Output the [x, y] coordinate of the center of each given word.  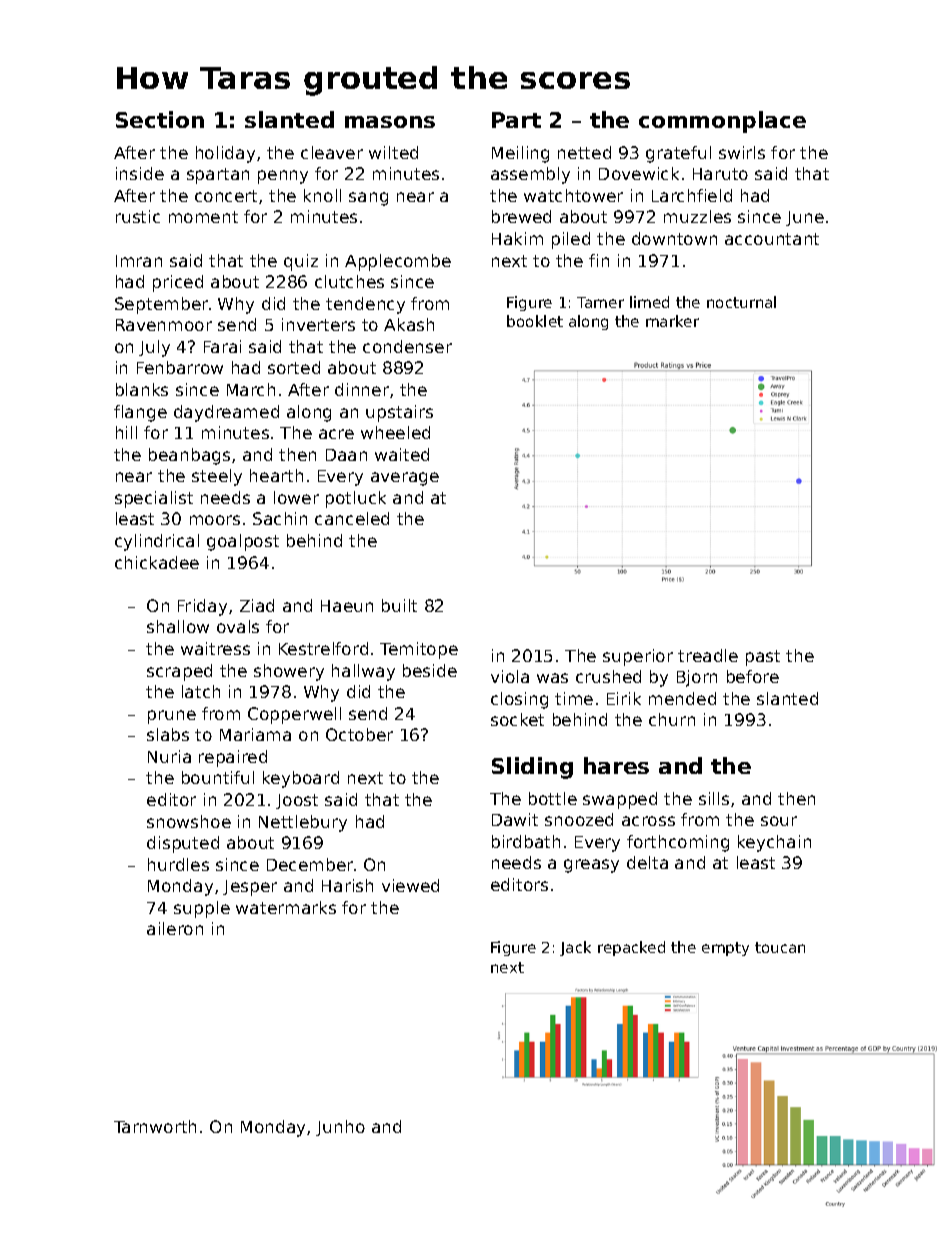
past [763, 658]
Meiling [520, 154]
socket [517, 719]
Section [160, 119]
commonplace [722, 122]
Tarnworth [155, 1126]
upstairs [399, 413]
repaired [233, 758]
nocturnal [741, 302]
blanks [142, 389]
